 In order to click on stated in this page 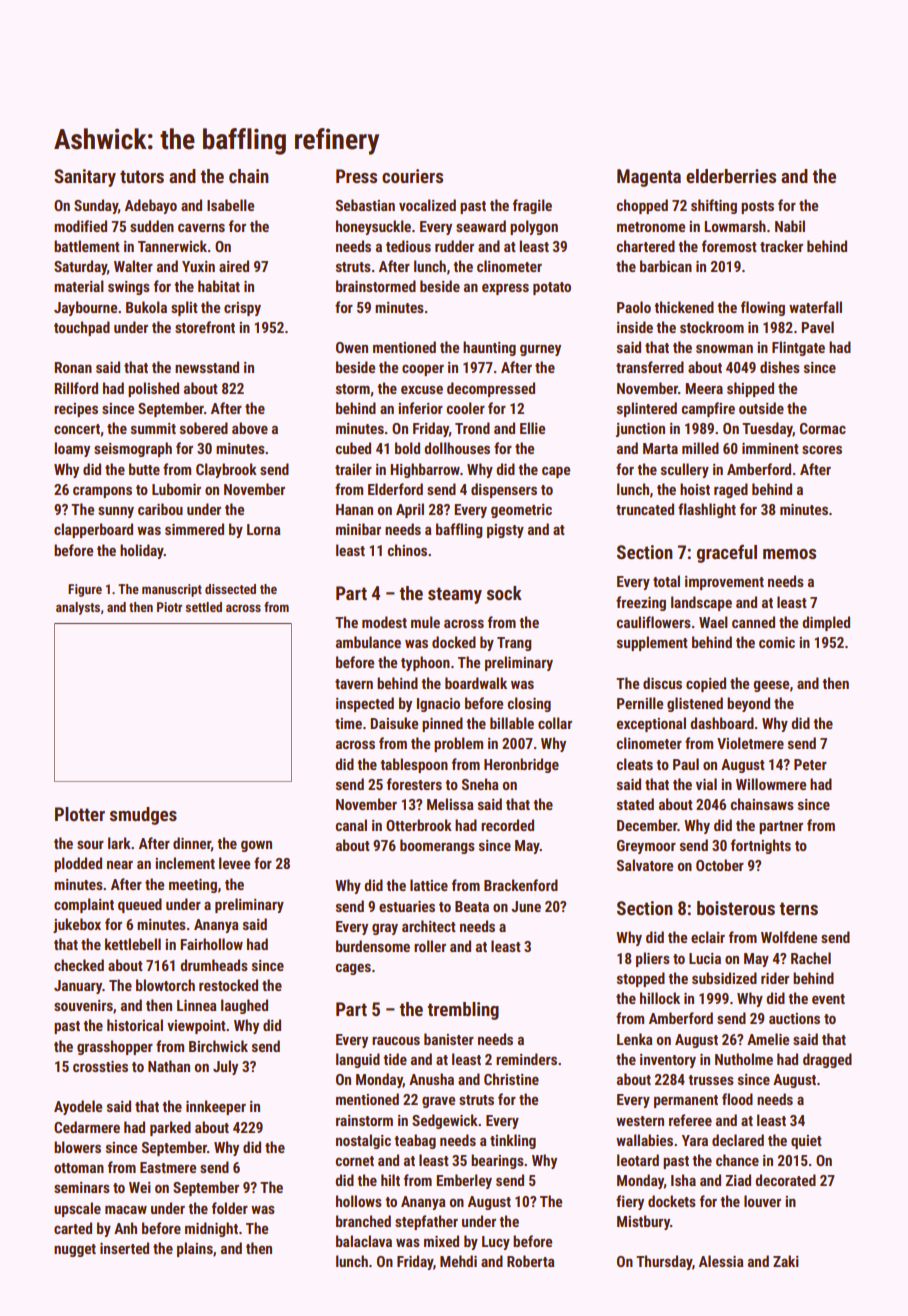, I will do `click(635, 804)`.
